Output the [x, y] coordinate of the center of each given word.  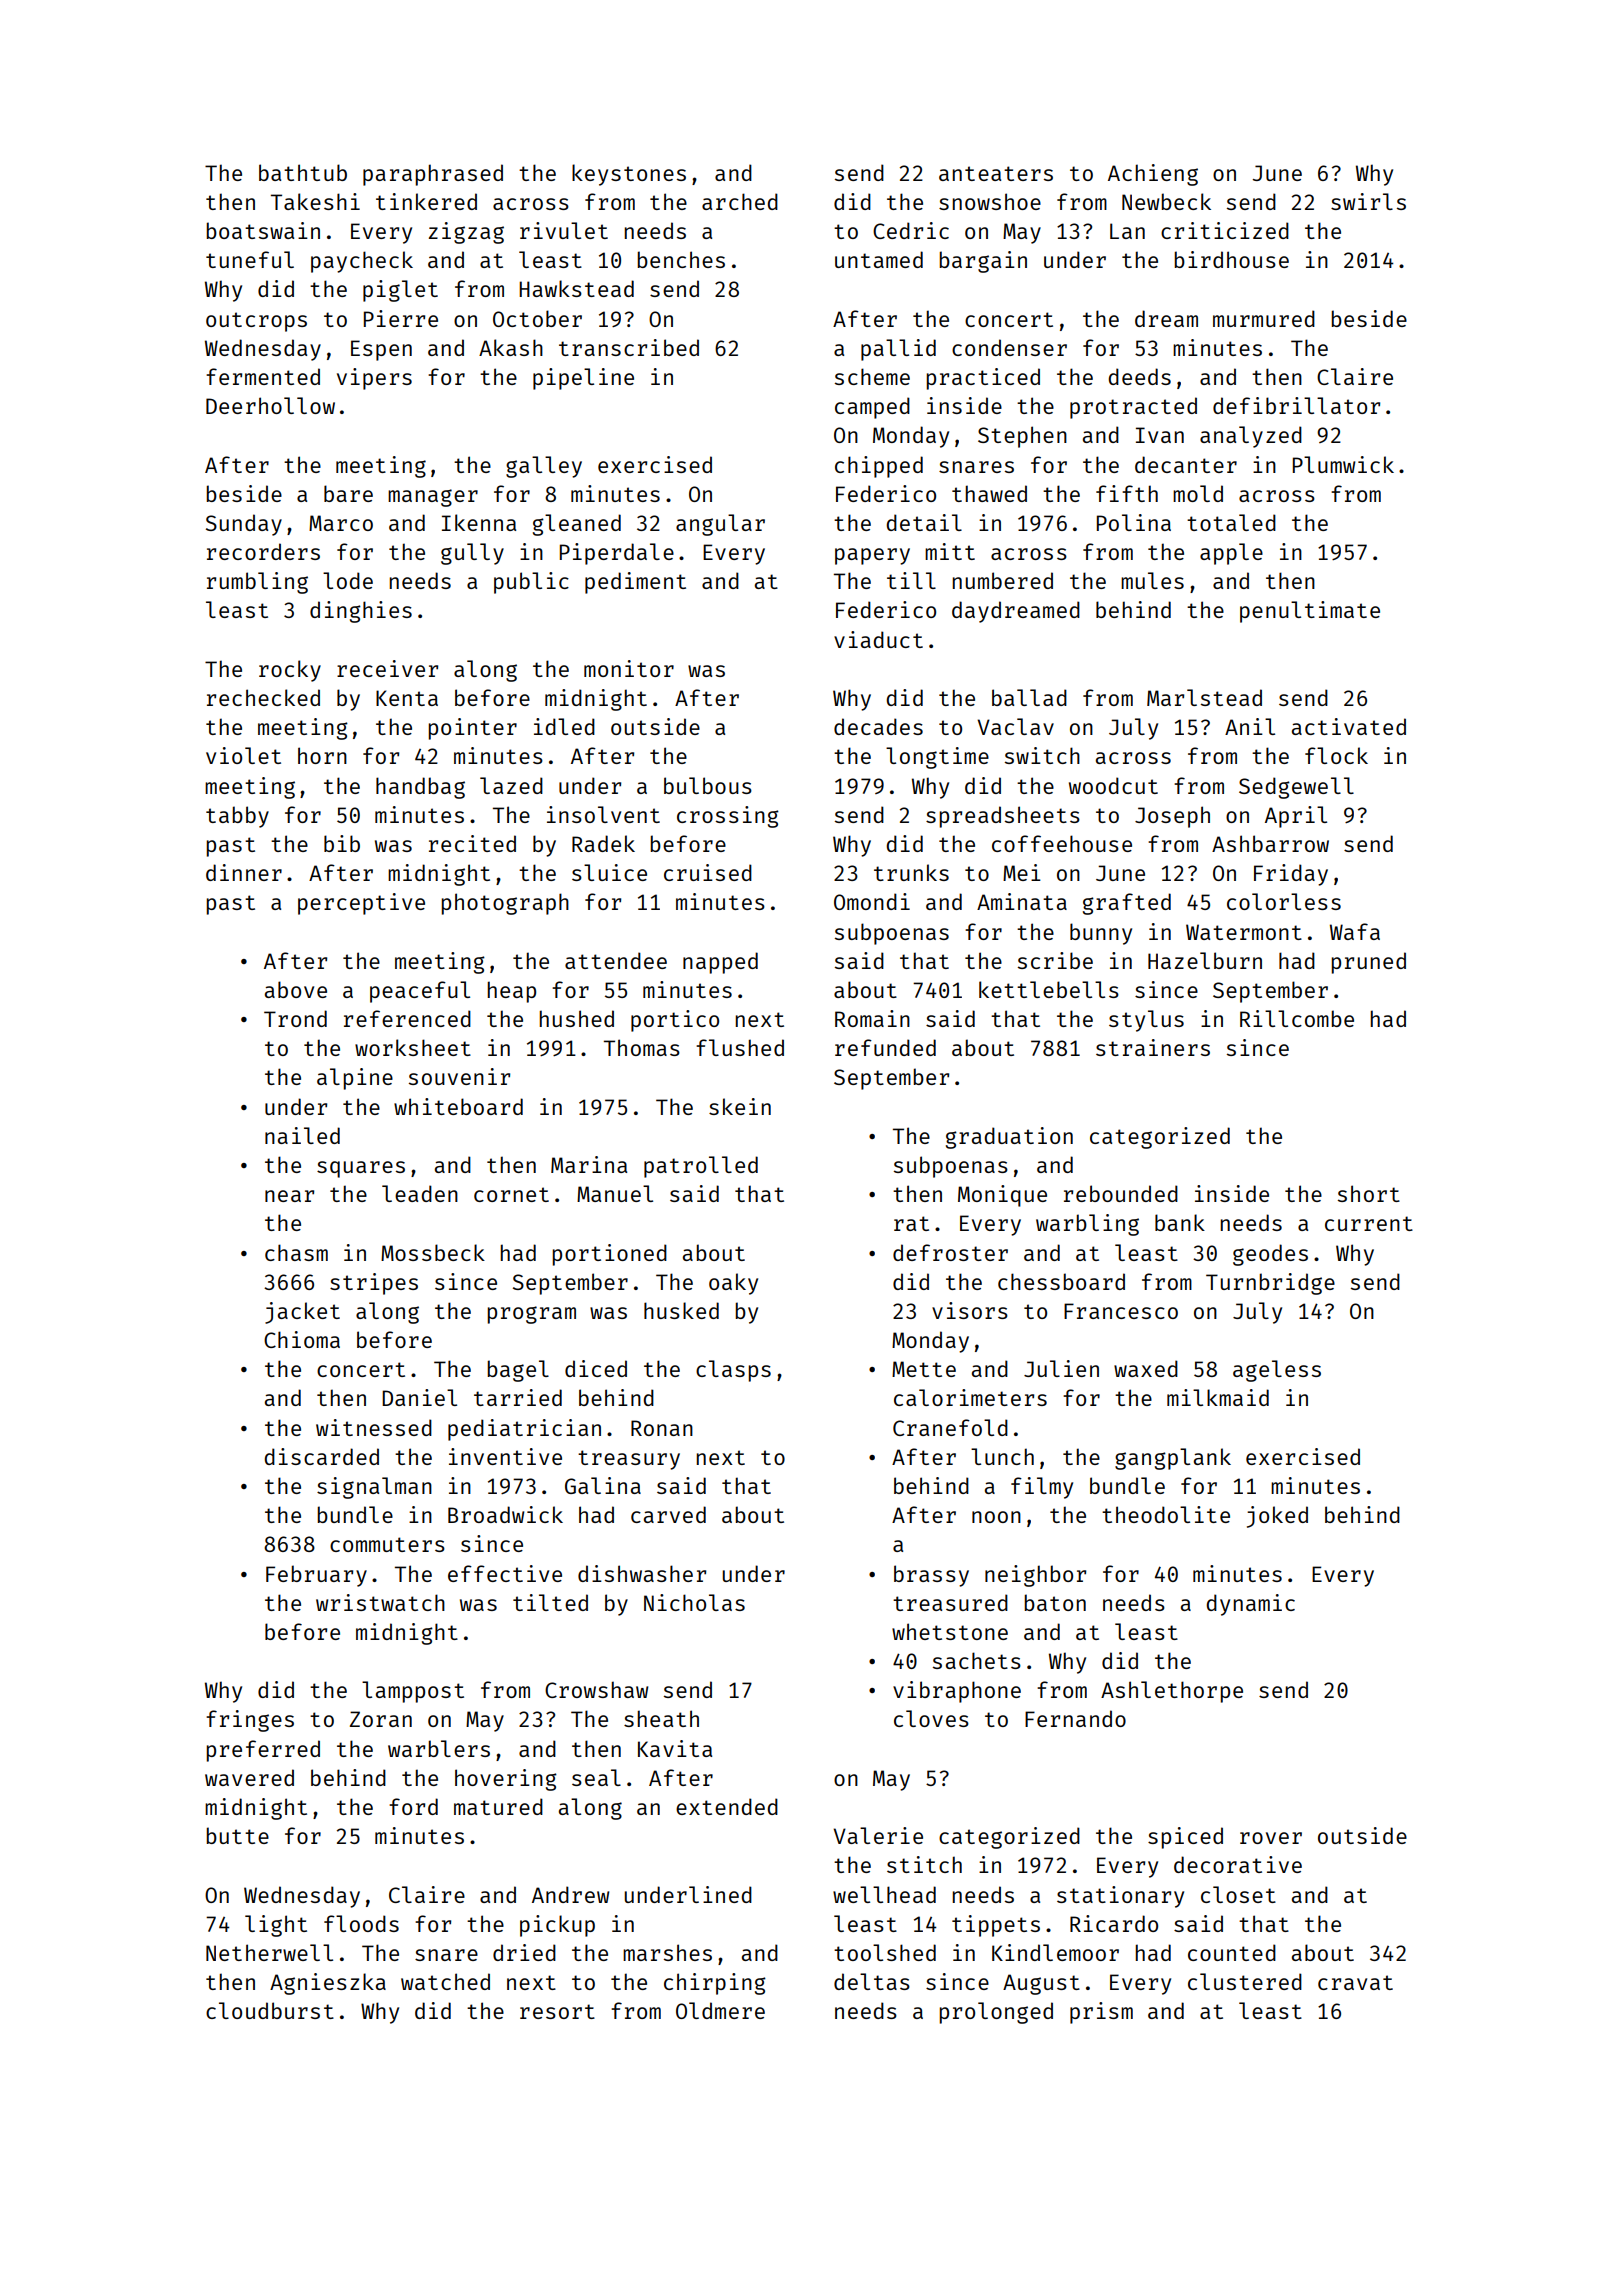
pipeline [583, 379]
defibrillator [1296, 405]
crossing [728, 817]
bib [342, 843]
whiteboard [458, 1106]
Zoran [381, 1719]
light [276, 1926]
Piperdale [617, 554]
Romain [872, 1018]
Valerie [878, 1835]
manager [433, 498]
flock [1336, 755]
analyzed [1251, 437]
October [537, 318]
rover [1271, 1838]
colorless [1284, 901]
